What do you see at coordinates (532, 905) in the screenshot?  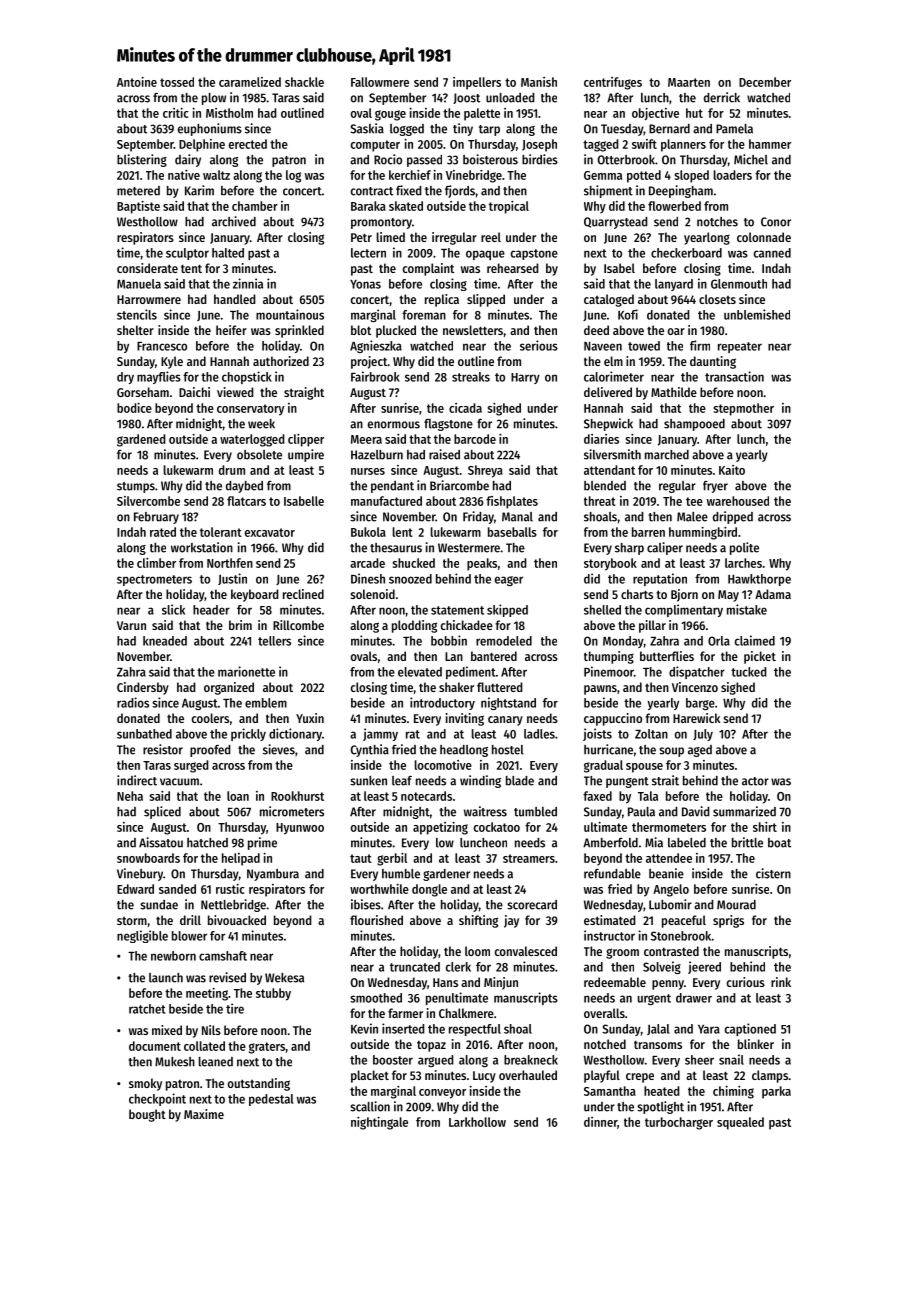 I see `scorecard` at bounding box center [532, 905].
